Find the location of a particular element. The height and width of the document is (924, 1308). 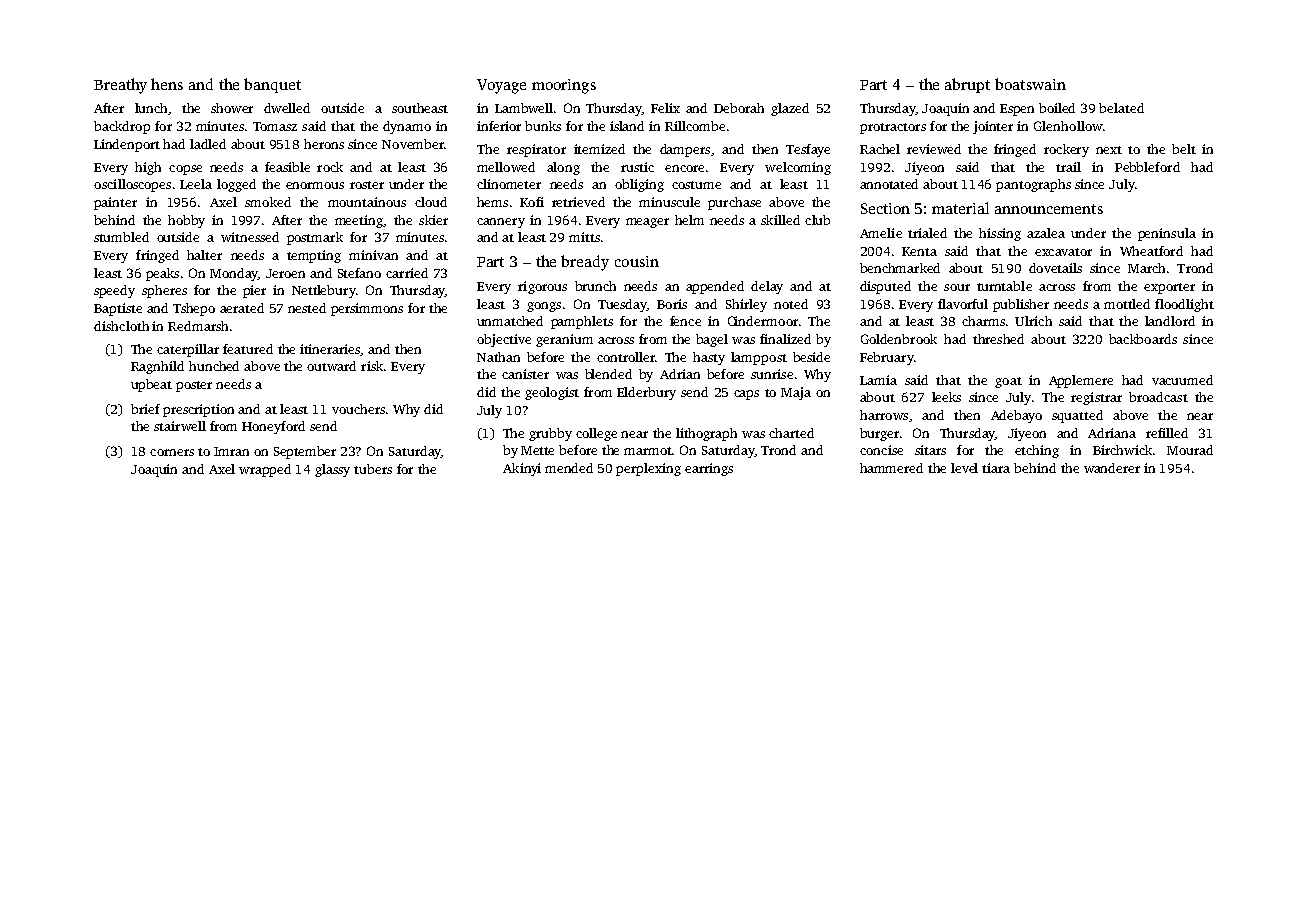

Deborah is located at coordinates (739, 108).
